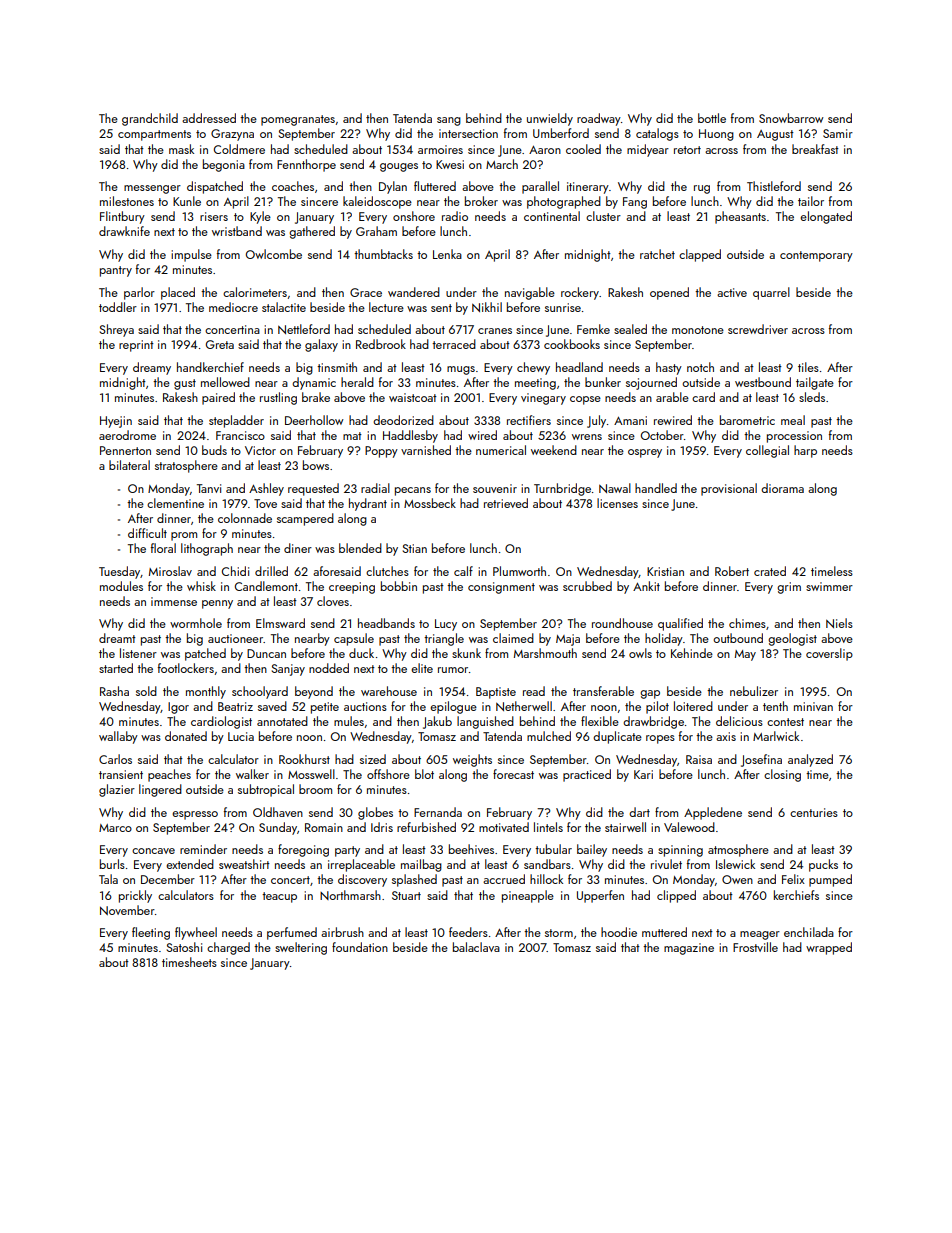 This page has height=1233, width=952. Describe the element at coordinates (293, 186) in the page. I see `coaches` at that location.
